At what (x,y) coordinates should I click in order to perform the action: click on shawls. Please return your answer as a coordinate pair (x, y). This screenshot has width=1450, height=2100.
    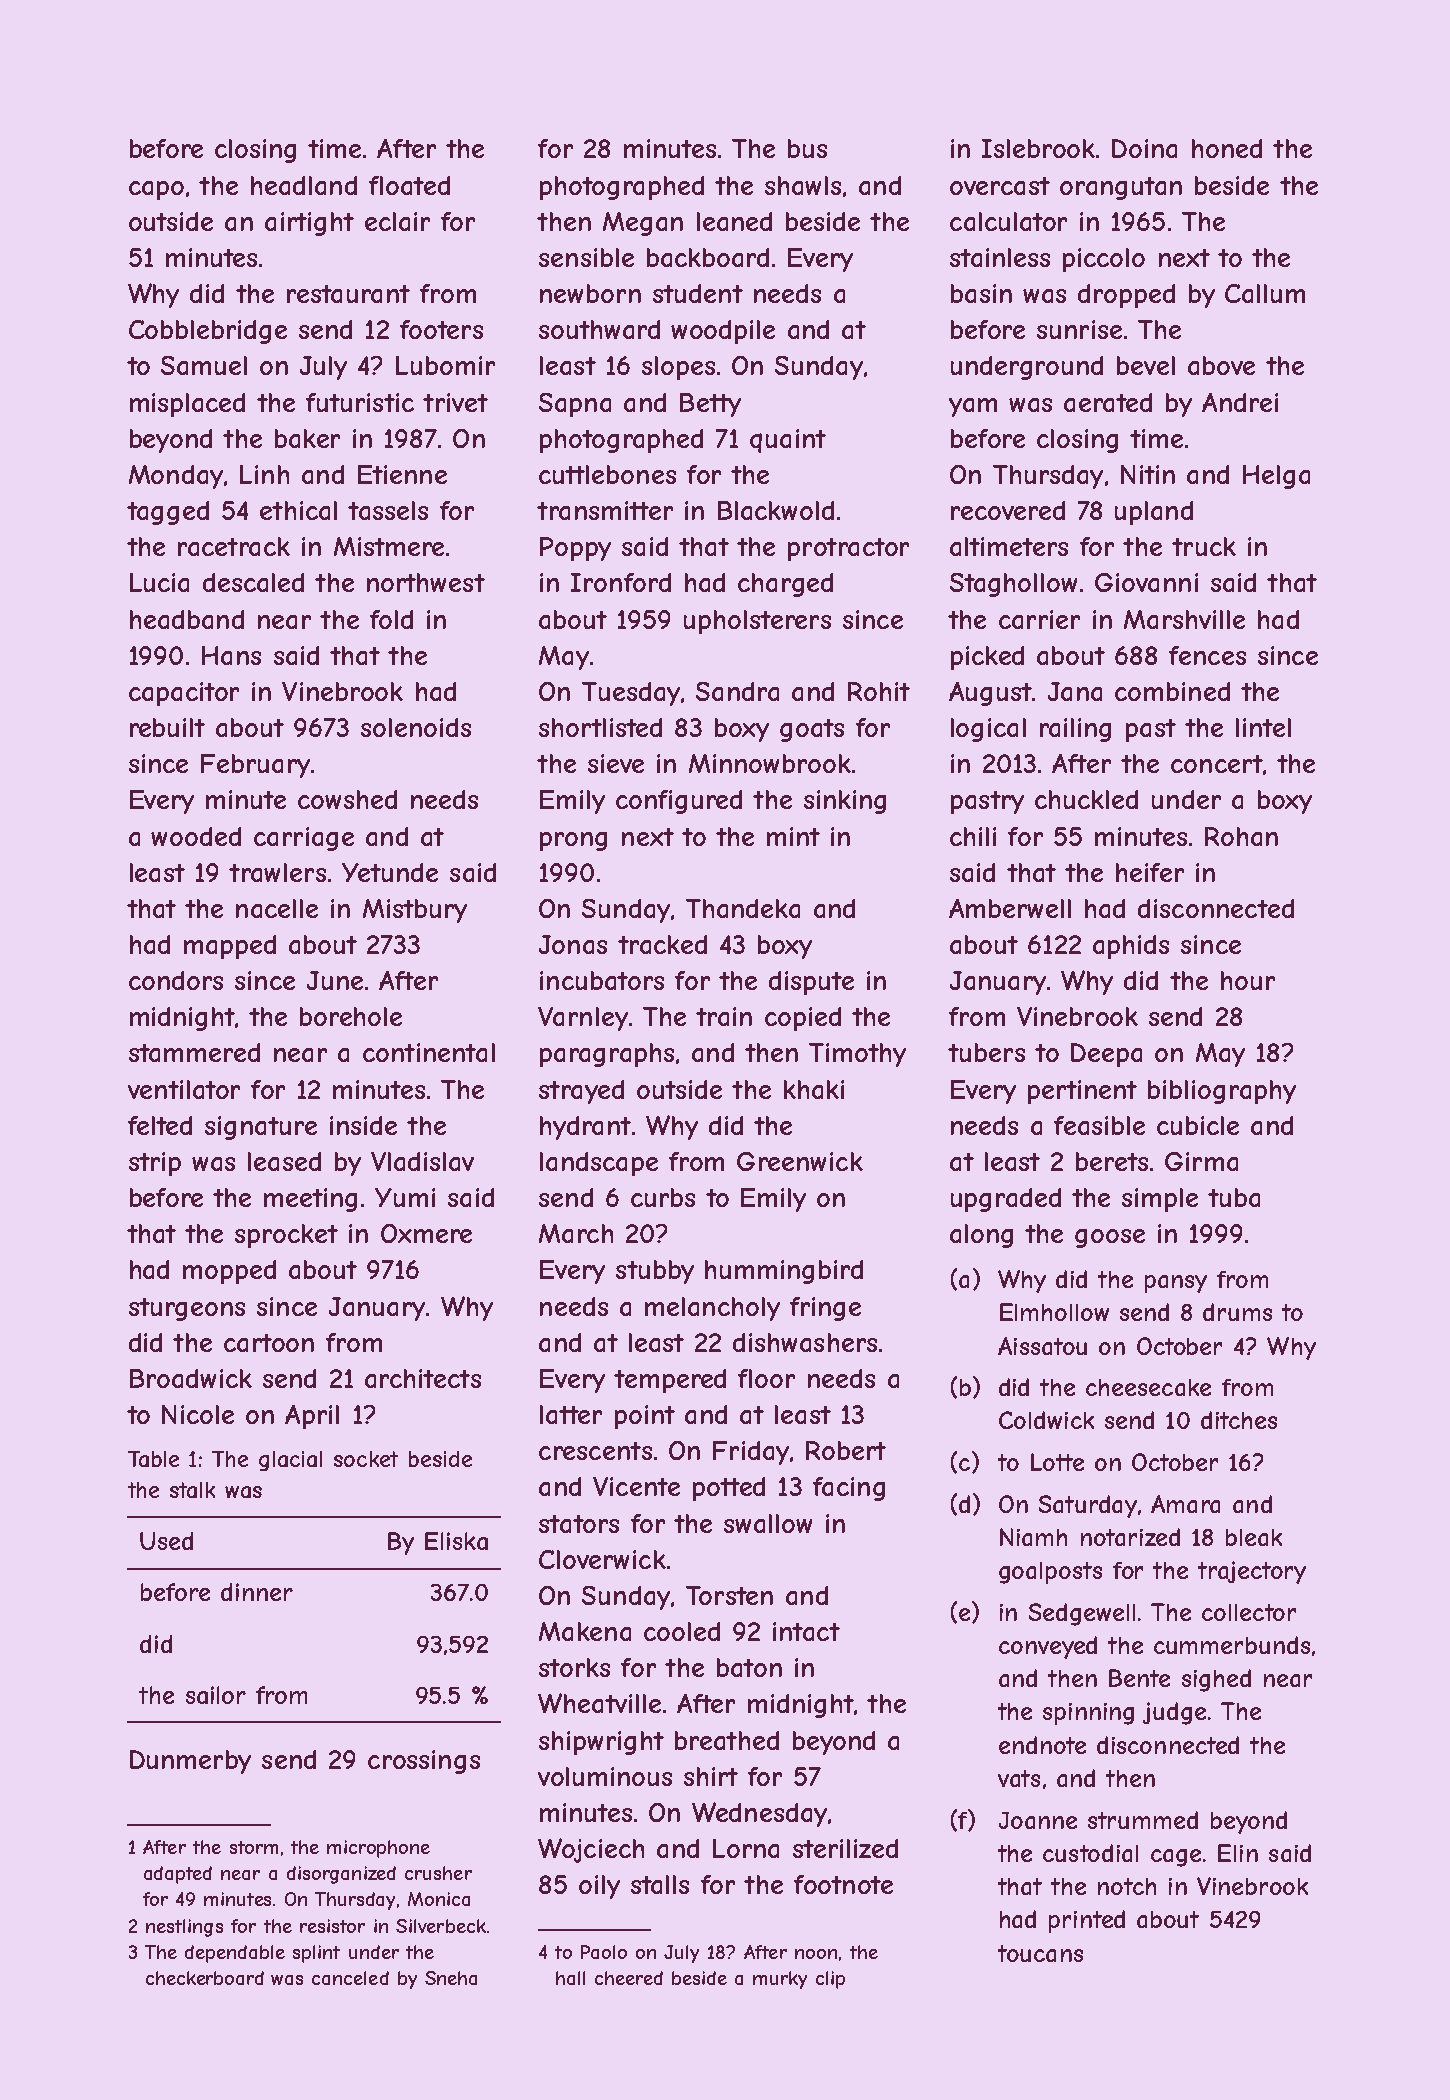
    Looking at the image, I should click on (803, 185).
